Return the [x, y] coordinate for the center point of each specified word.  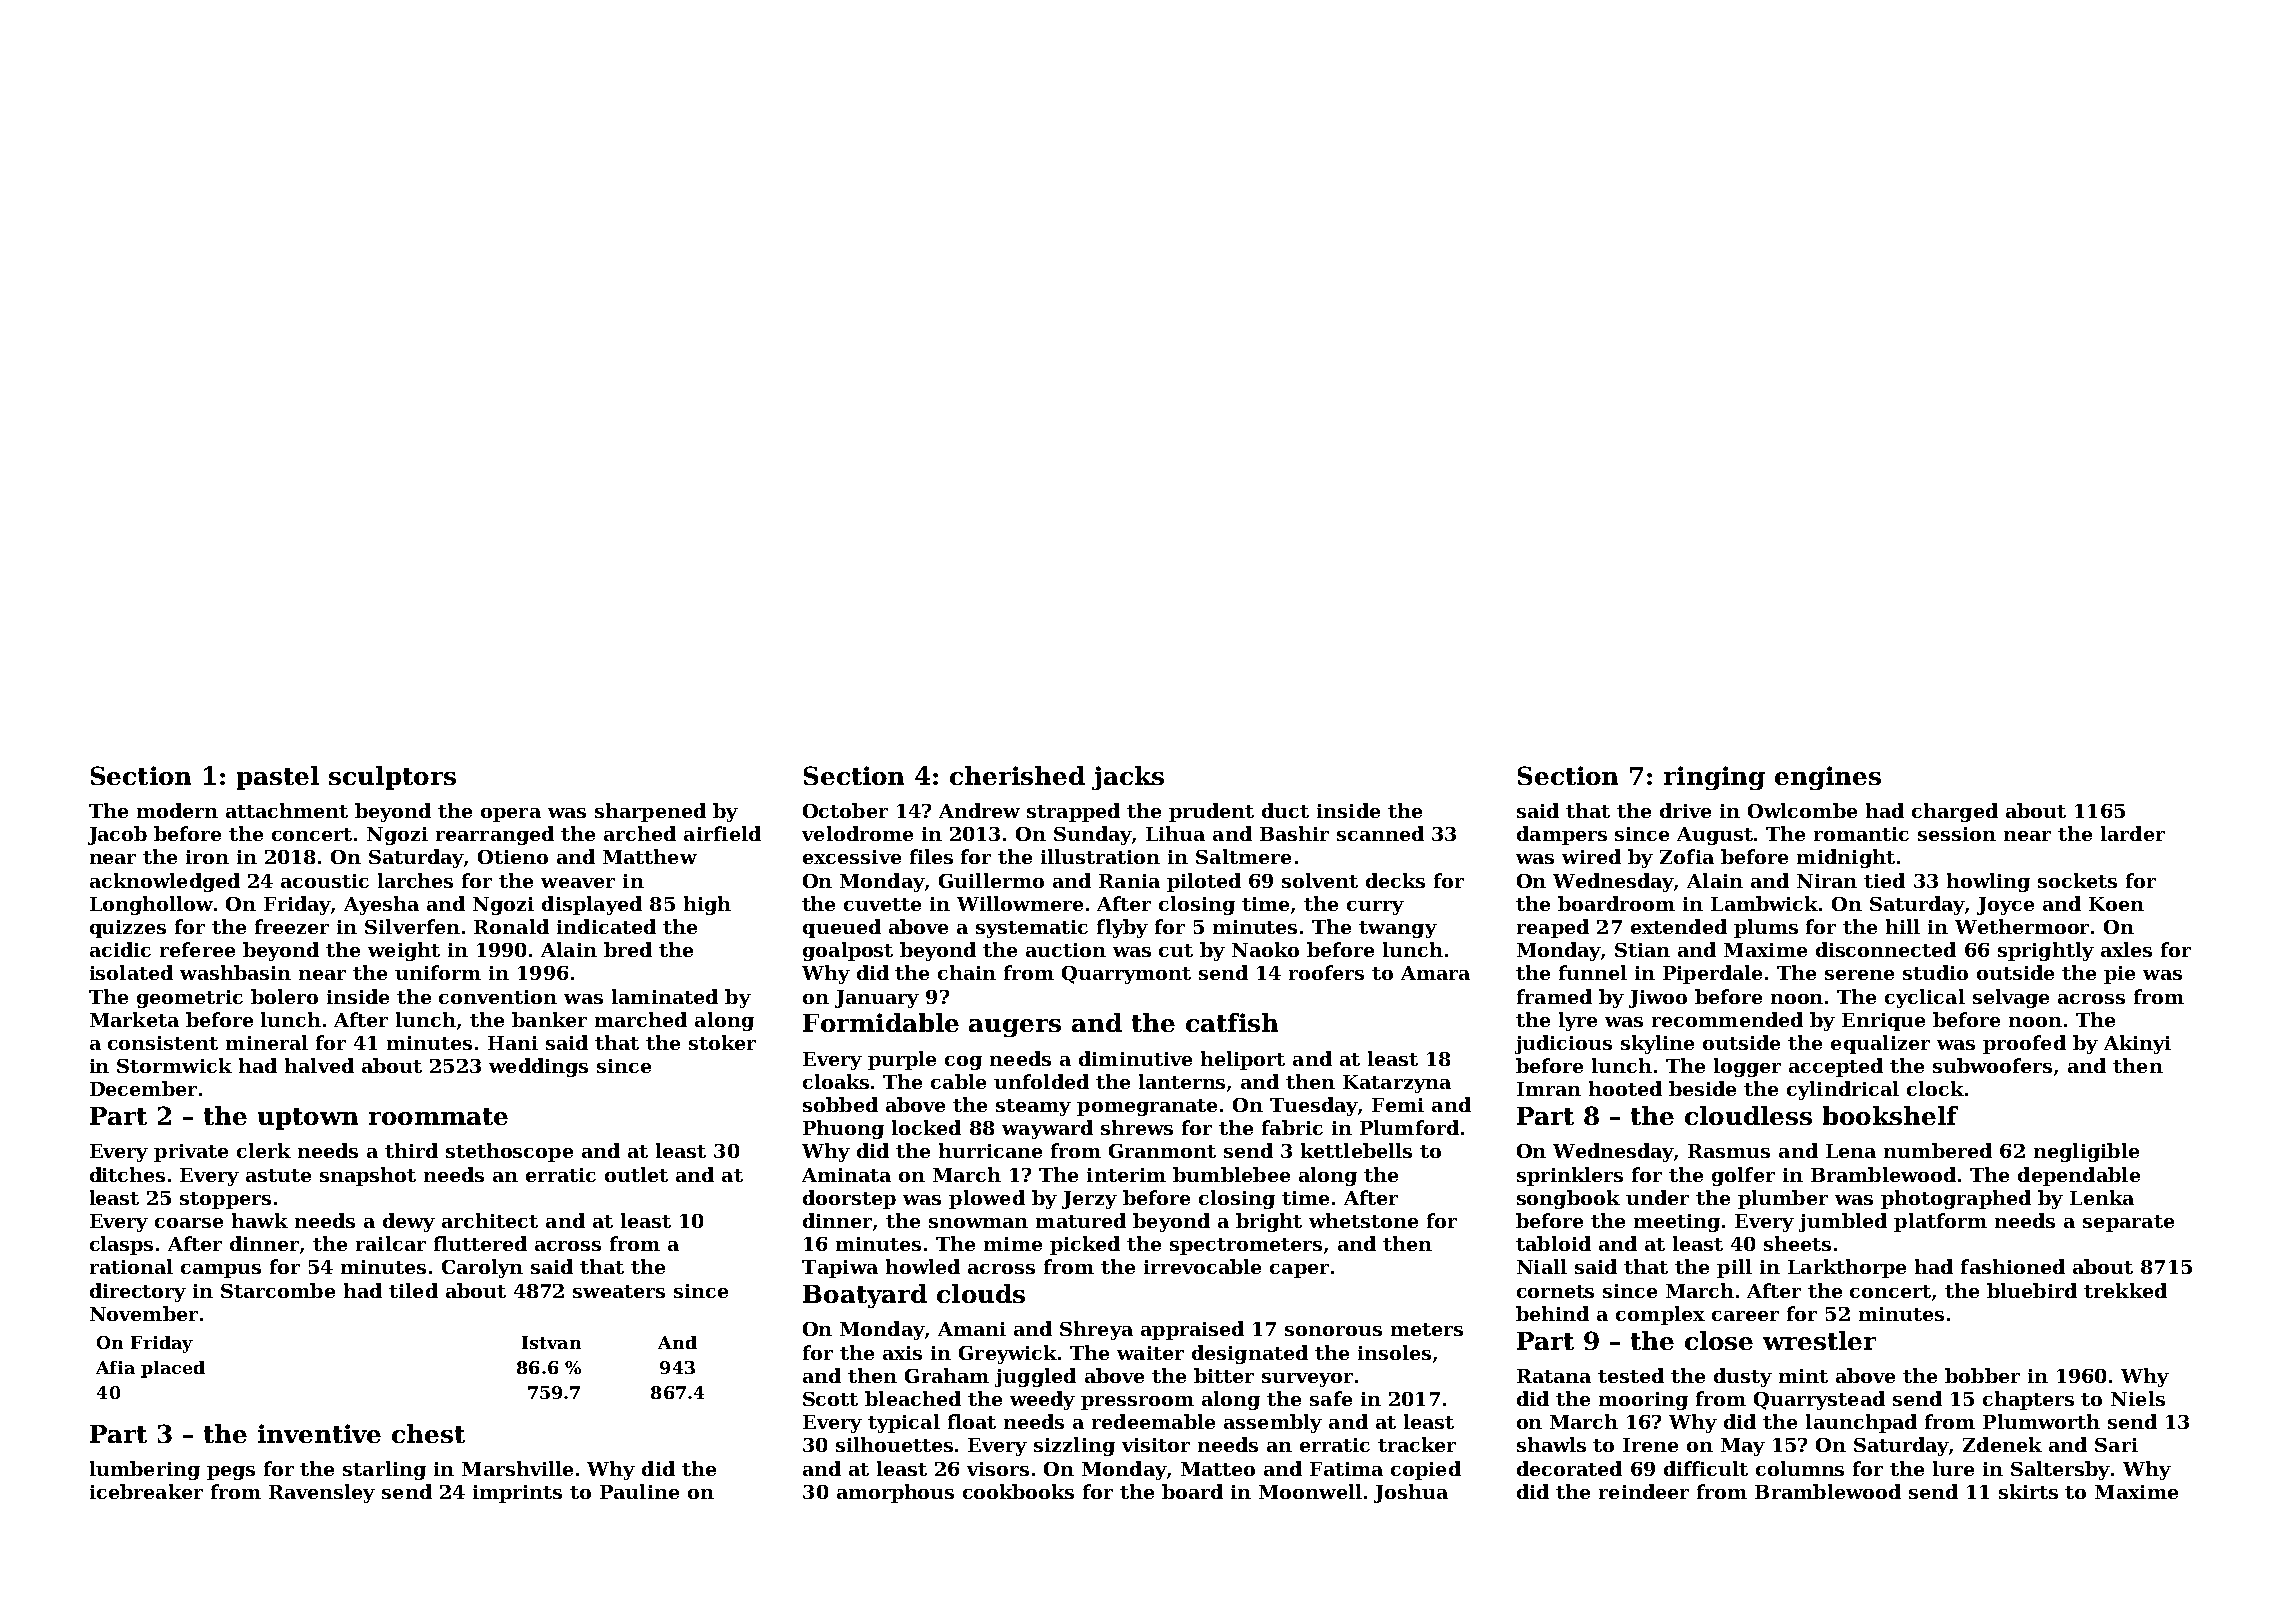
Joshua [1411, 1493]
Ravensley [322, 1493]
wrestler [1819, 1340]
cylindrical [1843, 1090]
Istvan [551, 1342]
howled [923, 1266]
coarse [189, 1223]
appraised [1192, 1330]
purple [902, 1060]
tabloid [1553, 1243]
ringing [1714, 778]
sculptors [392, 778]
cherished [1017, 775]
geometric [190, 999]
